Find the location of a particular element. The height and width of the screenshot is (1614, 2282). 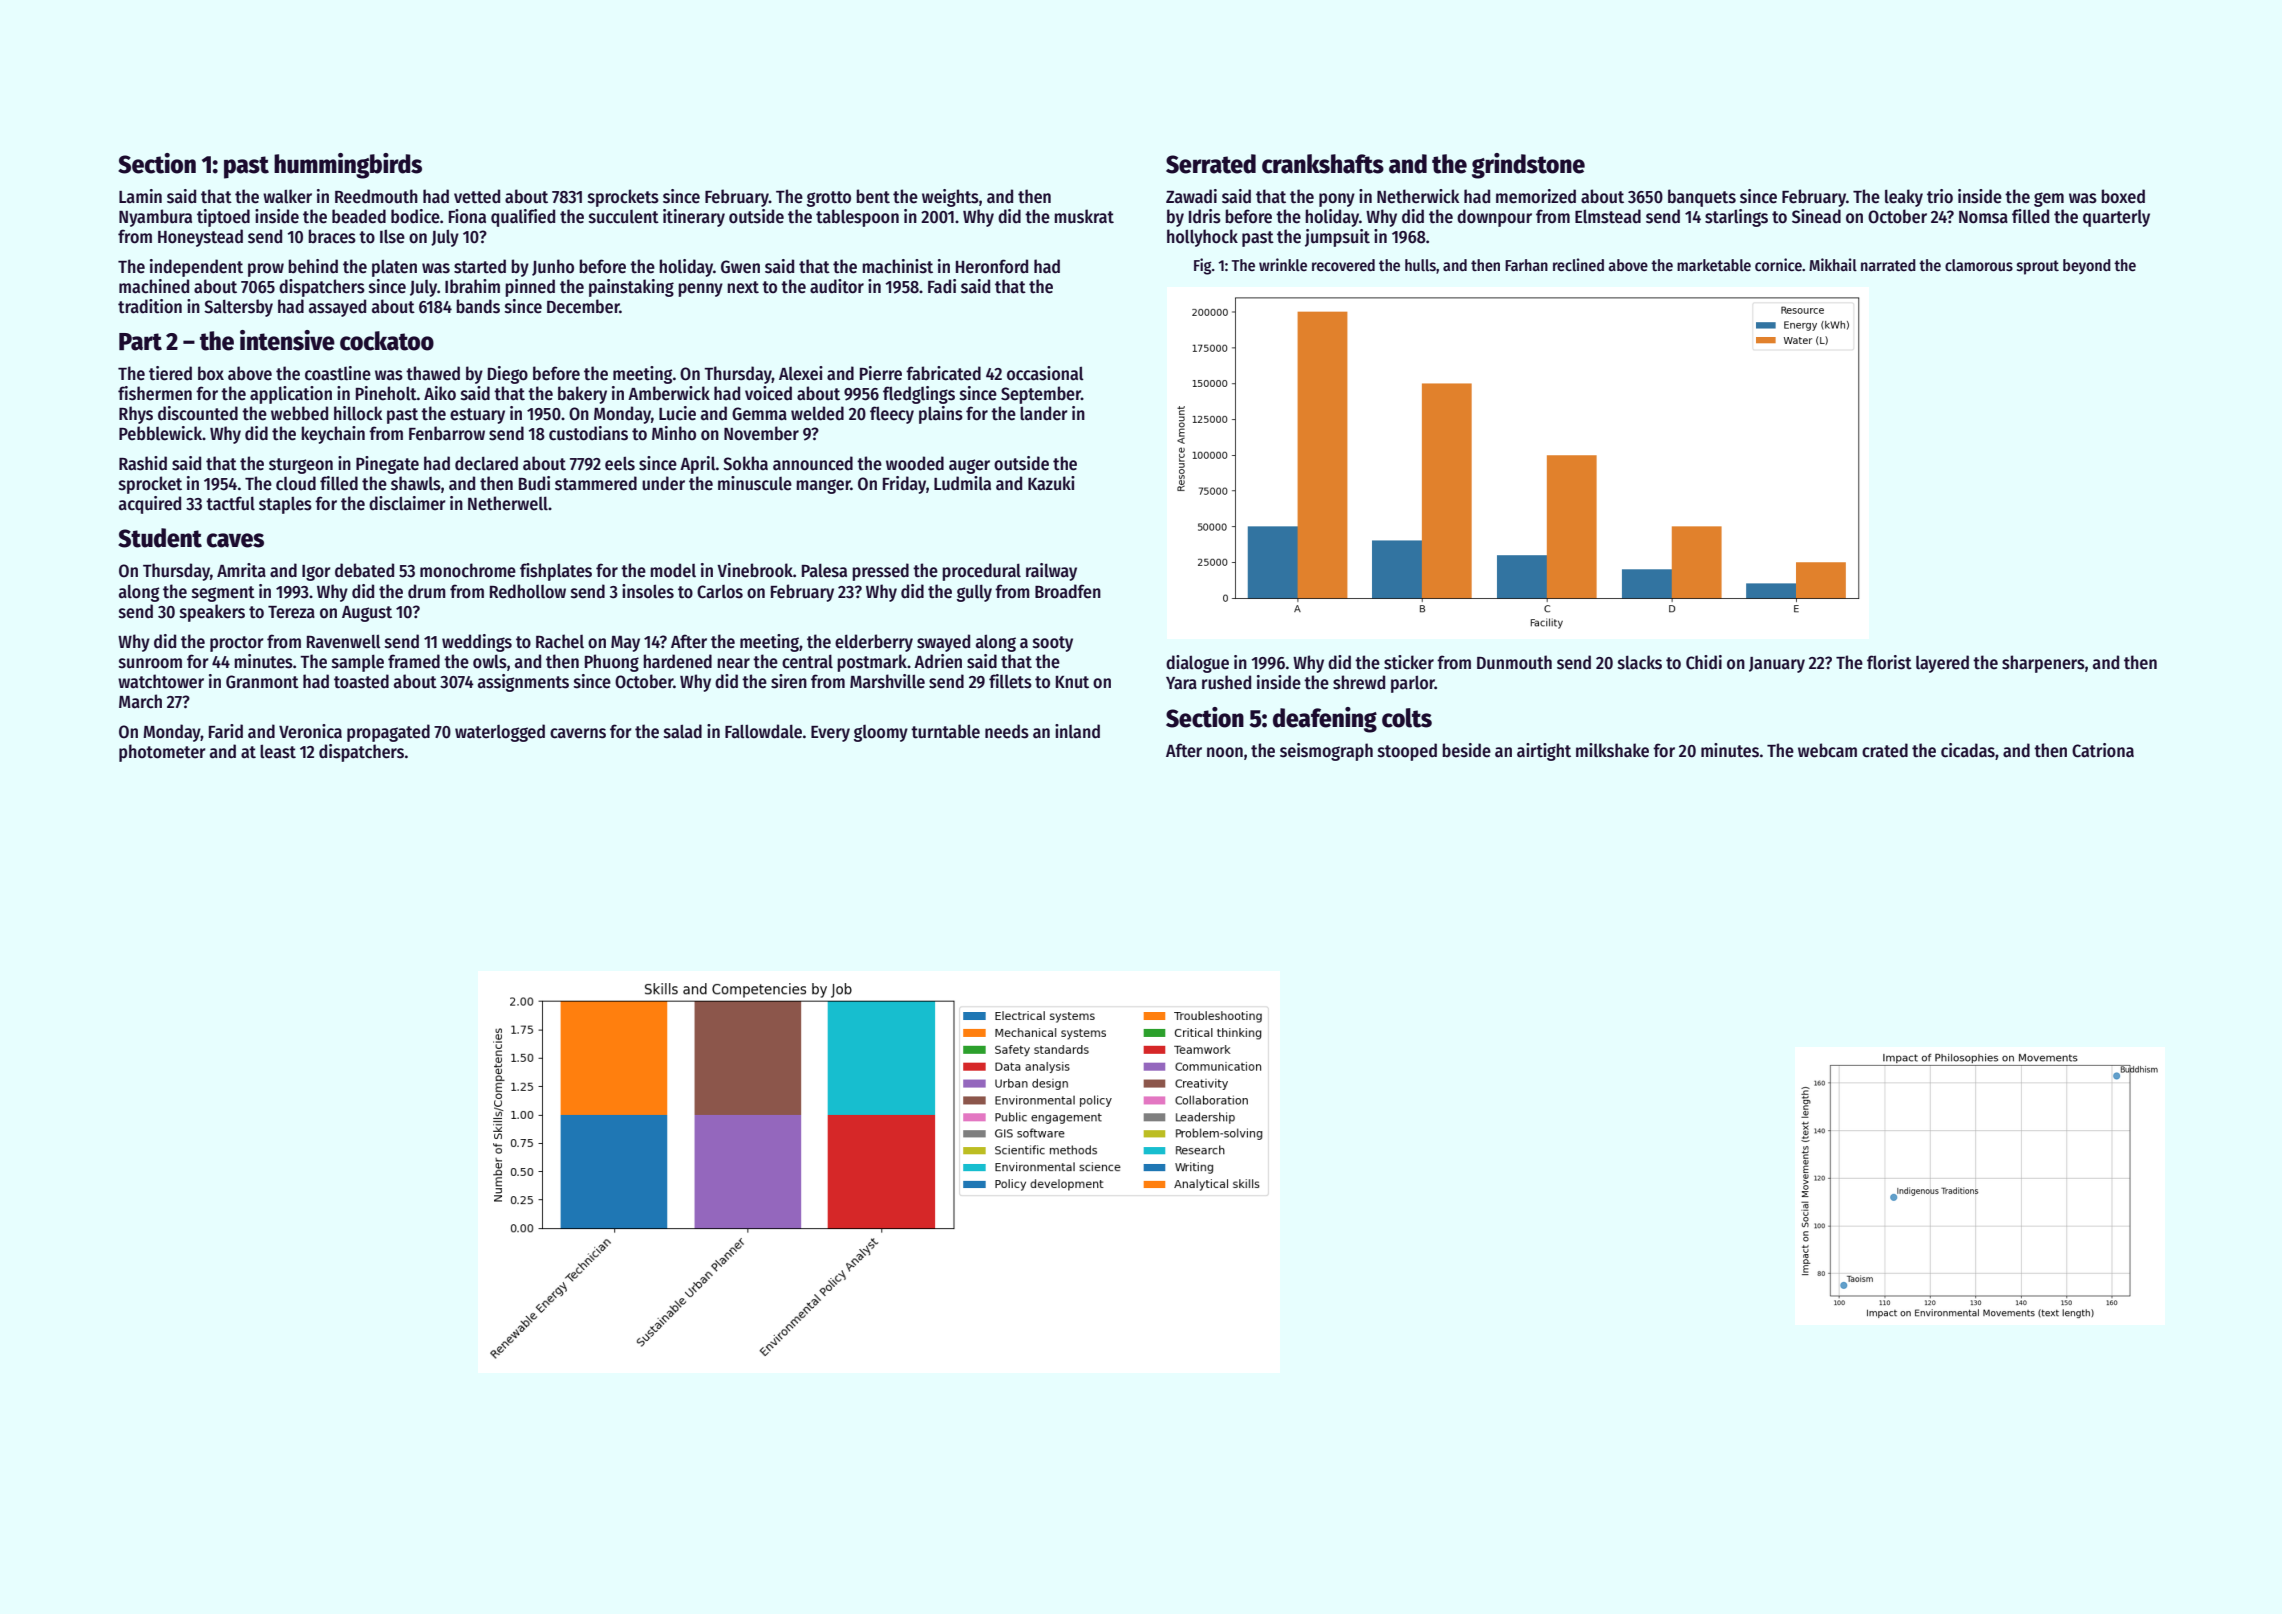

grindstone is located at coordinates (1528, 166).
